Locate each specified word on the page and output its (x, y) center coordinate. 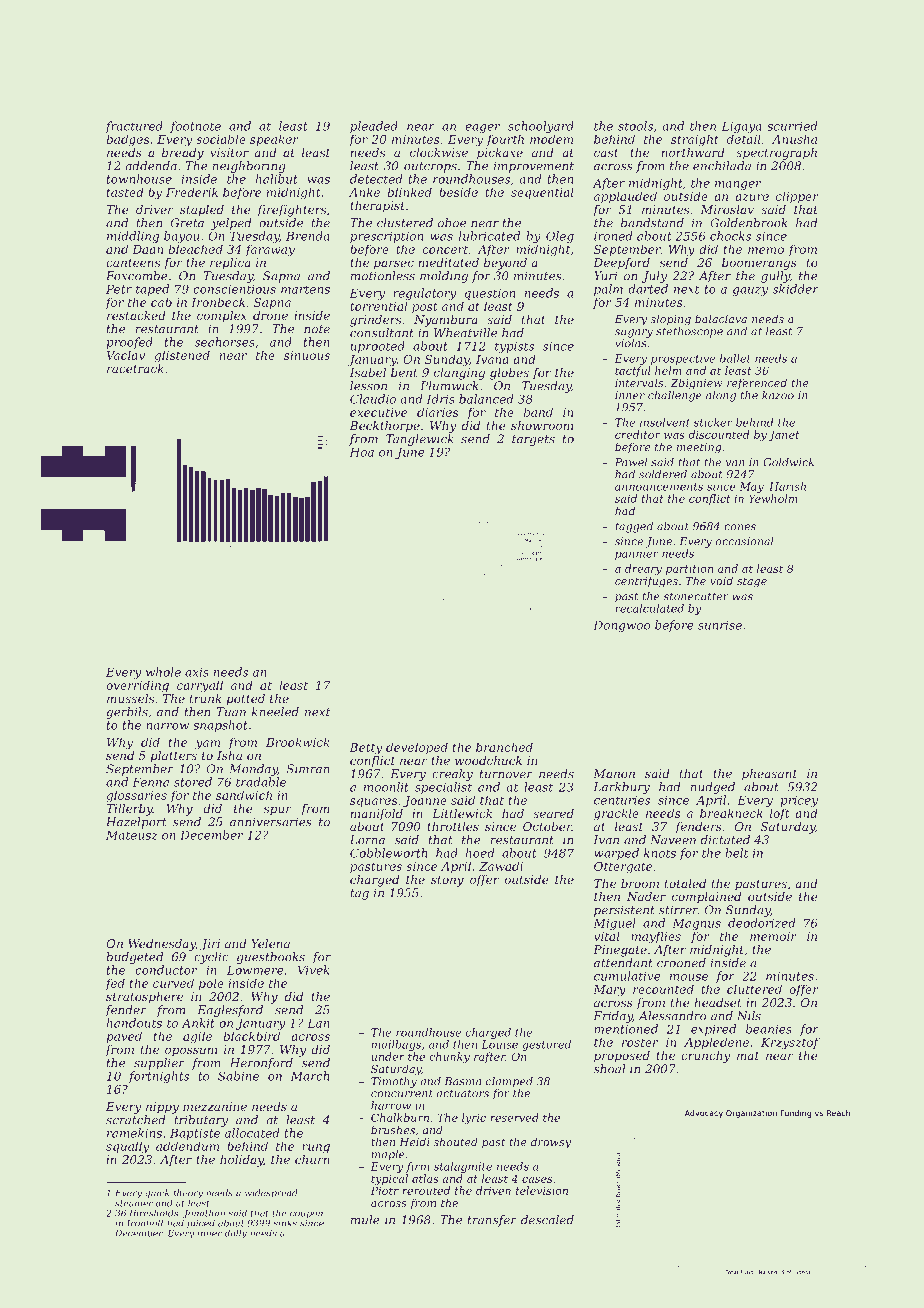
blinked (409, 192)
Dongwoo (621, 626)
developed (417, 748)
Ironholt (145, 1223)
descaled (547, 1220)
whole (163, 672)
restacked (136, 315)
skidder (796, 289)
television (542, 1190)
